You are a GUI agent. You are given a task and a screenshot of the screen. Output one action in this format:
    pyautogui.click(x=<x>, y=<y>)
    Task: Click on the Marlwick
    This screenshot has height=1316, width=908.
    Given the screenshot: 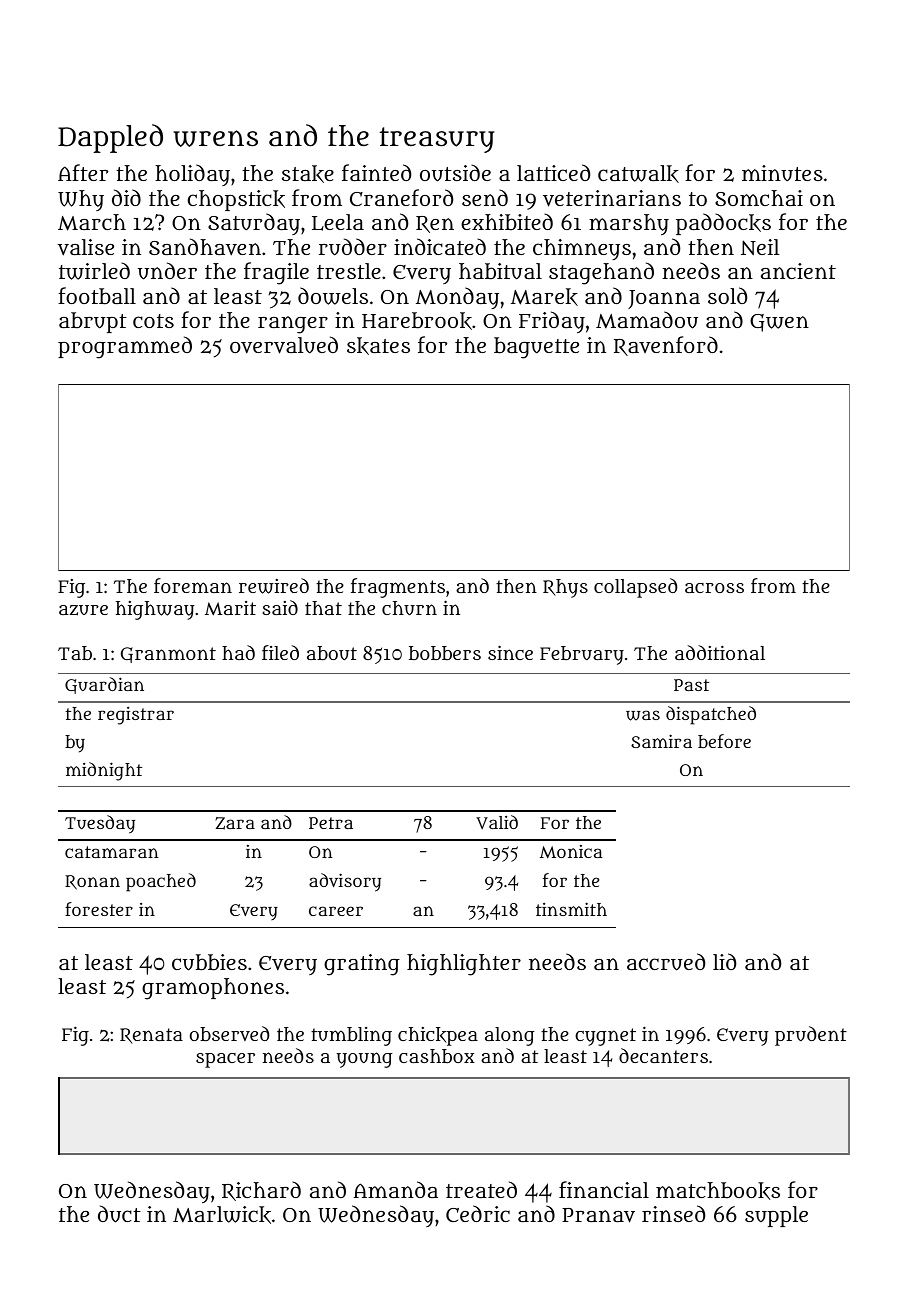 What is the action you would take?
    pyautogui.click(x=222, y=1215)
